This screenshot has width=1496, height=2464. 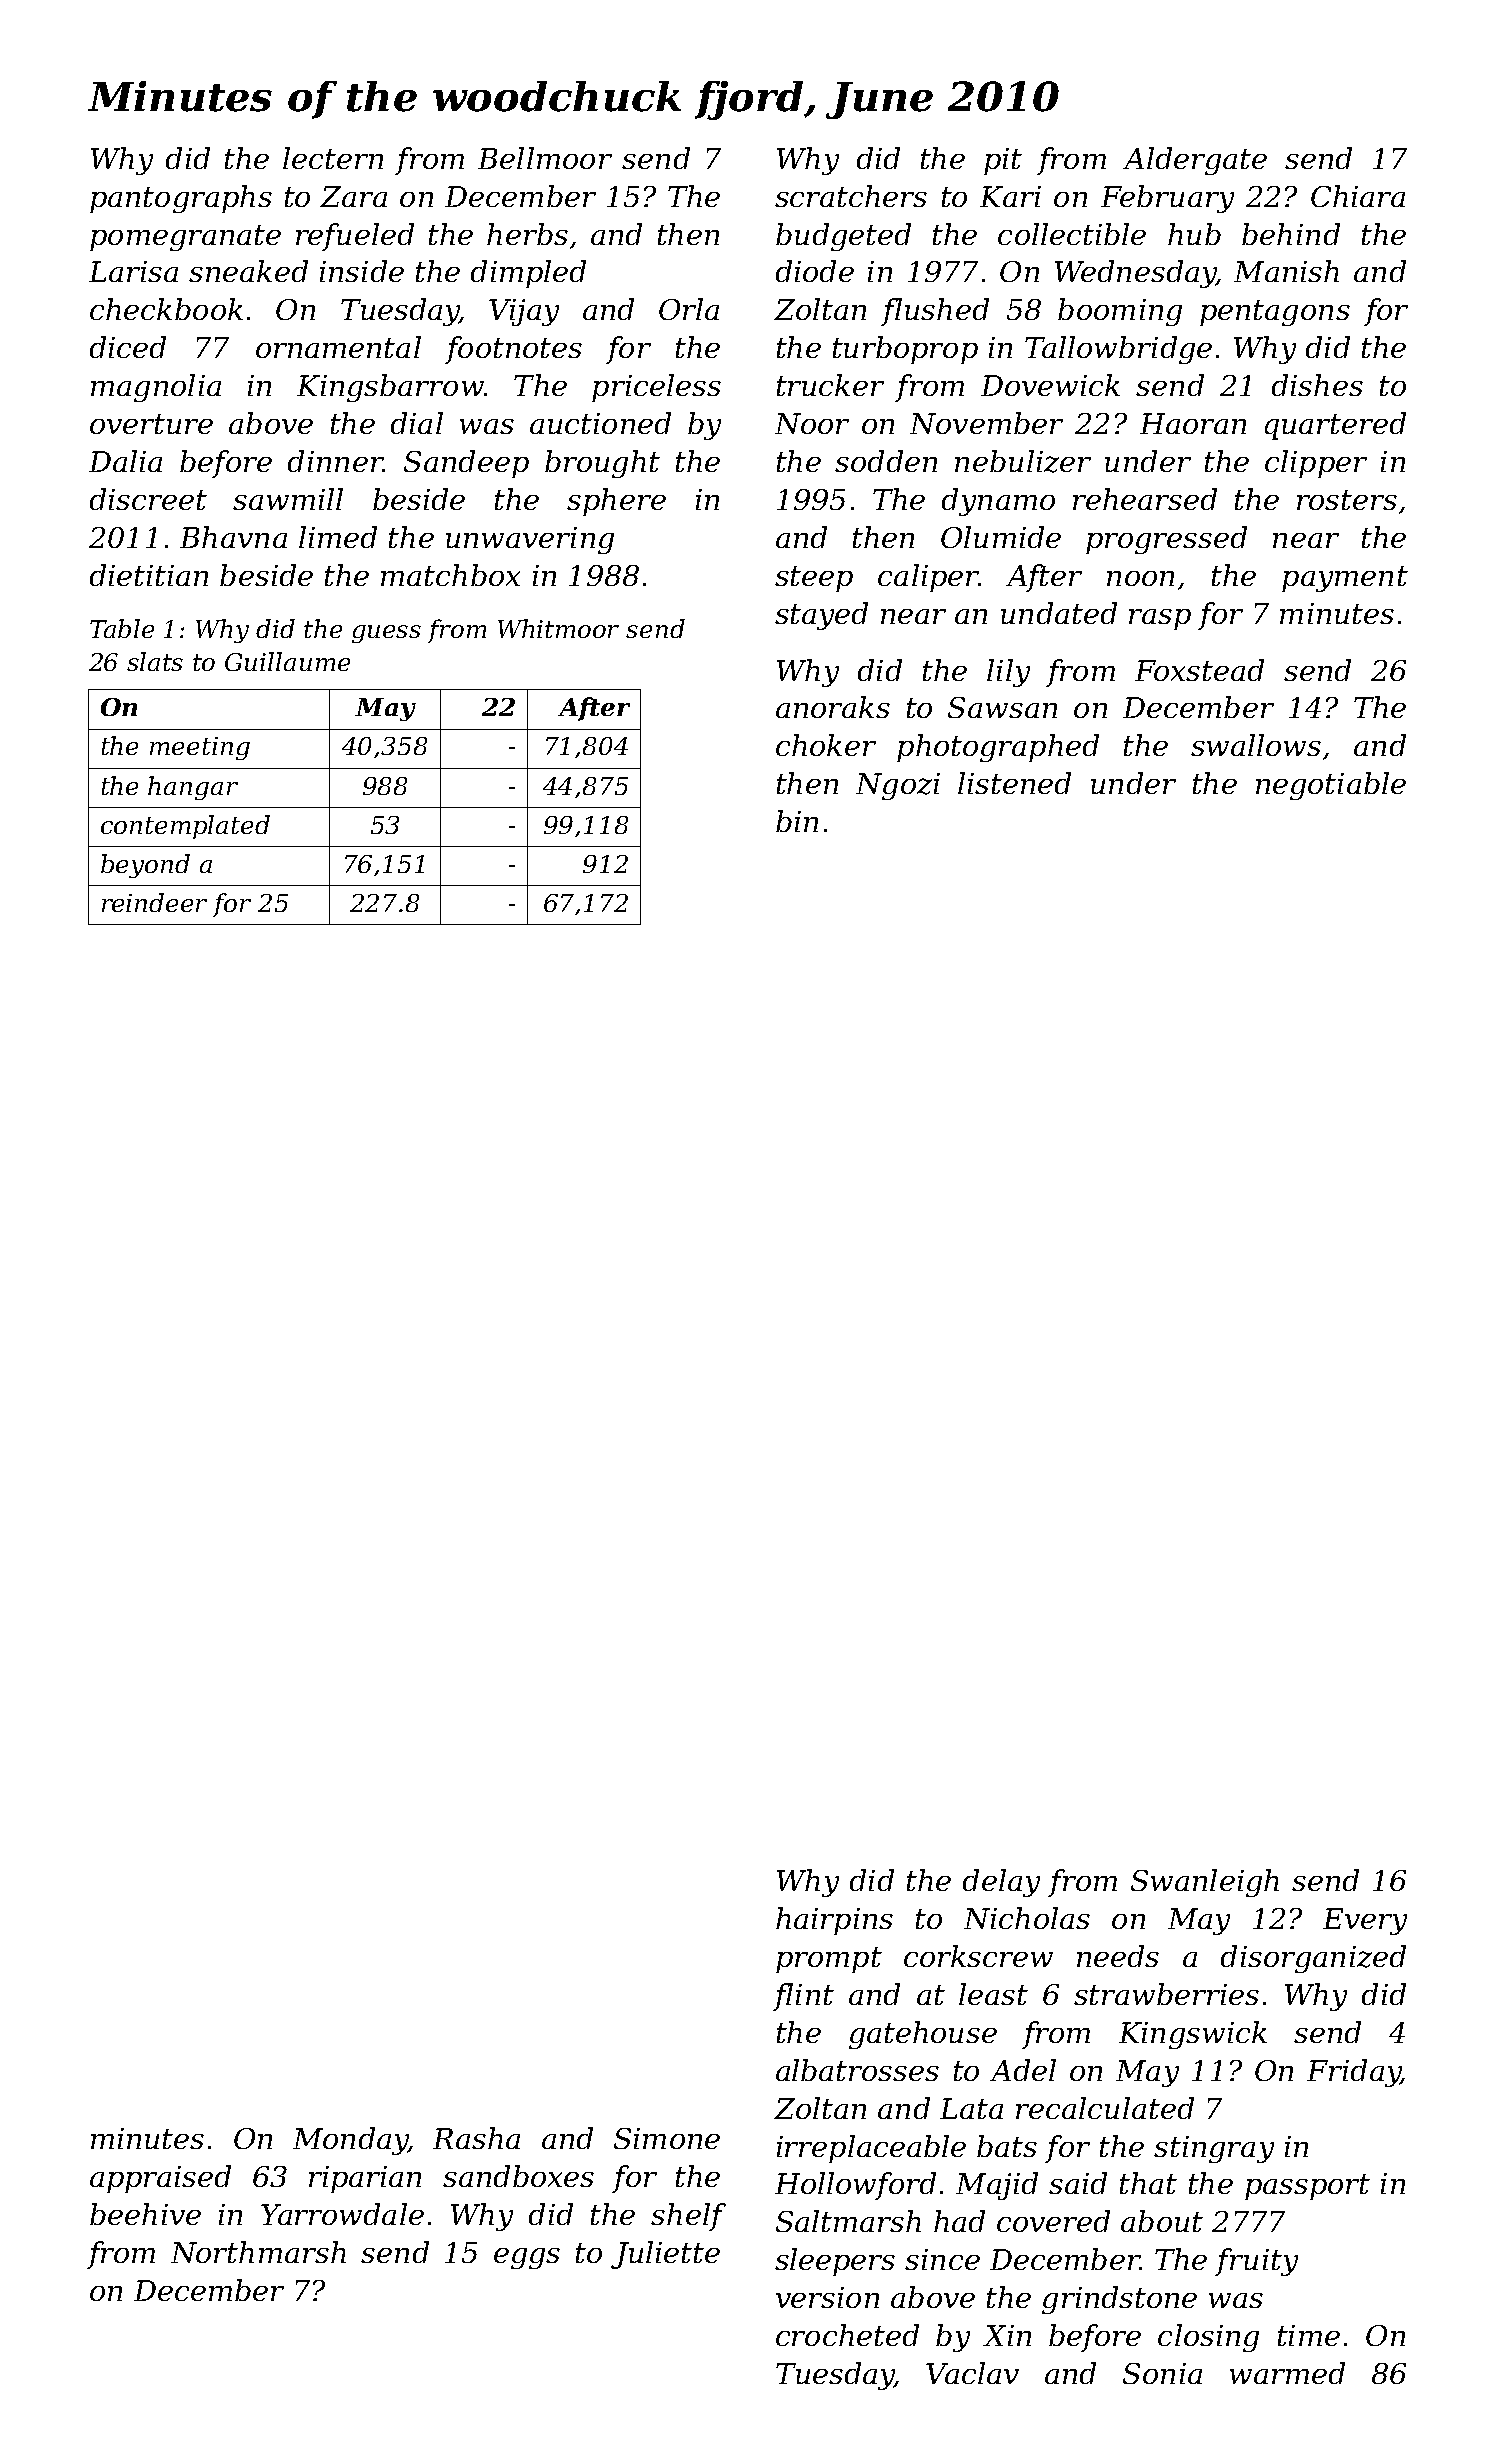 What do you see at coordinates (350, 2141) in the screenshot?
I see `Monday` at bounding box center [350, 2141].
